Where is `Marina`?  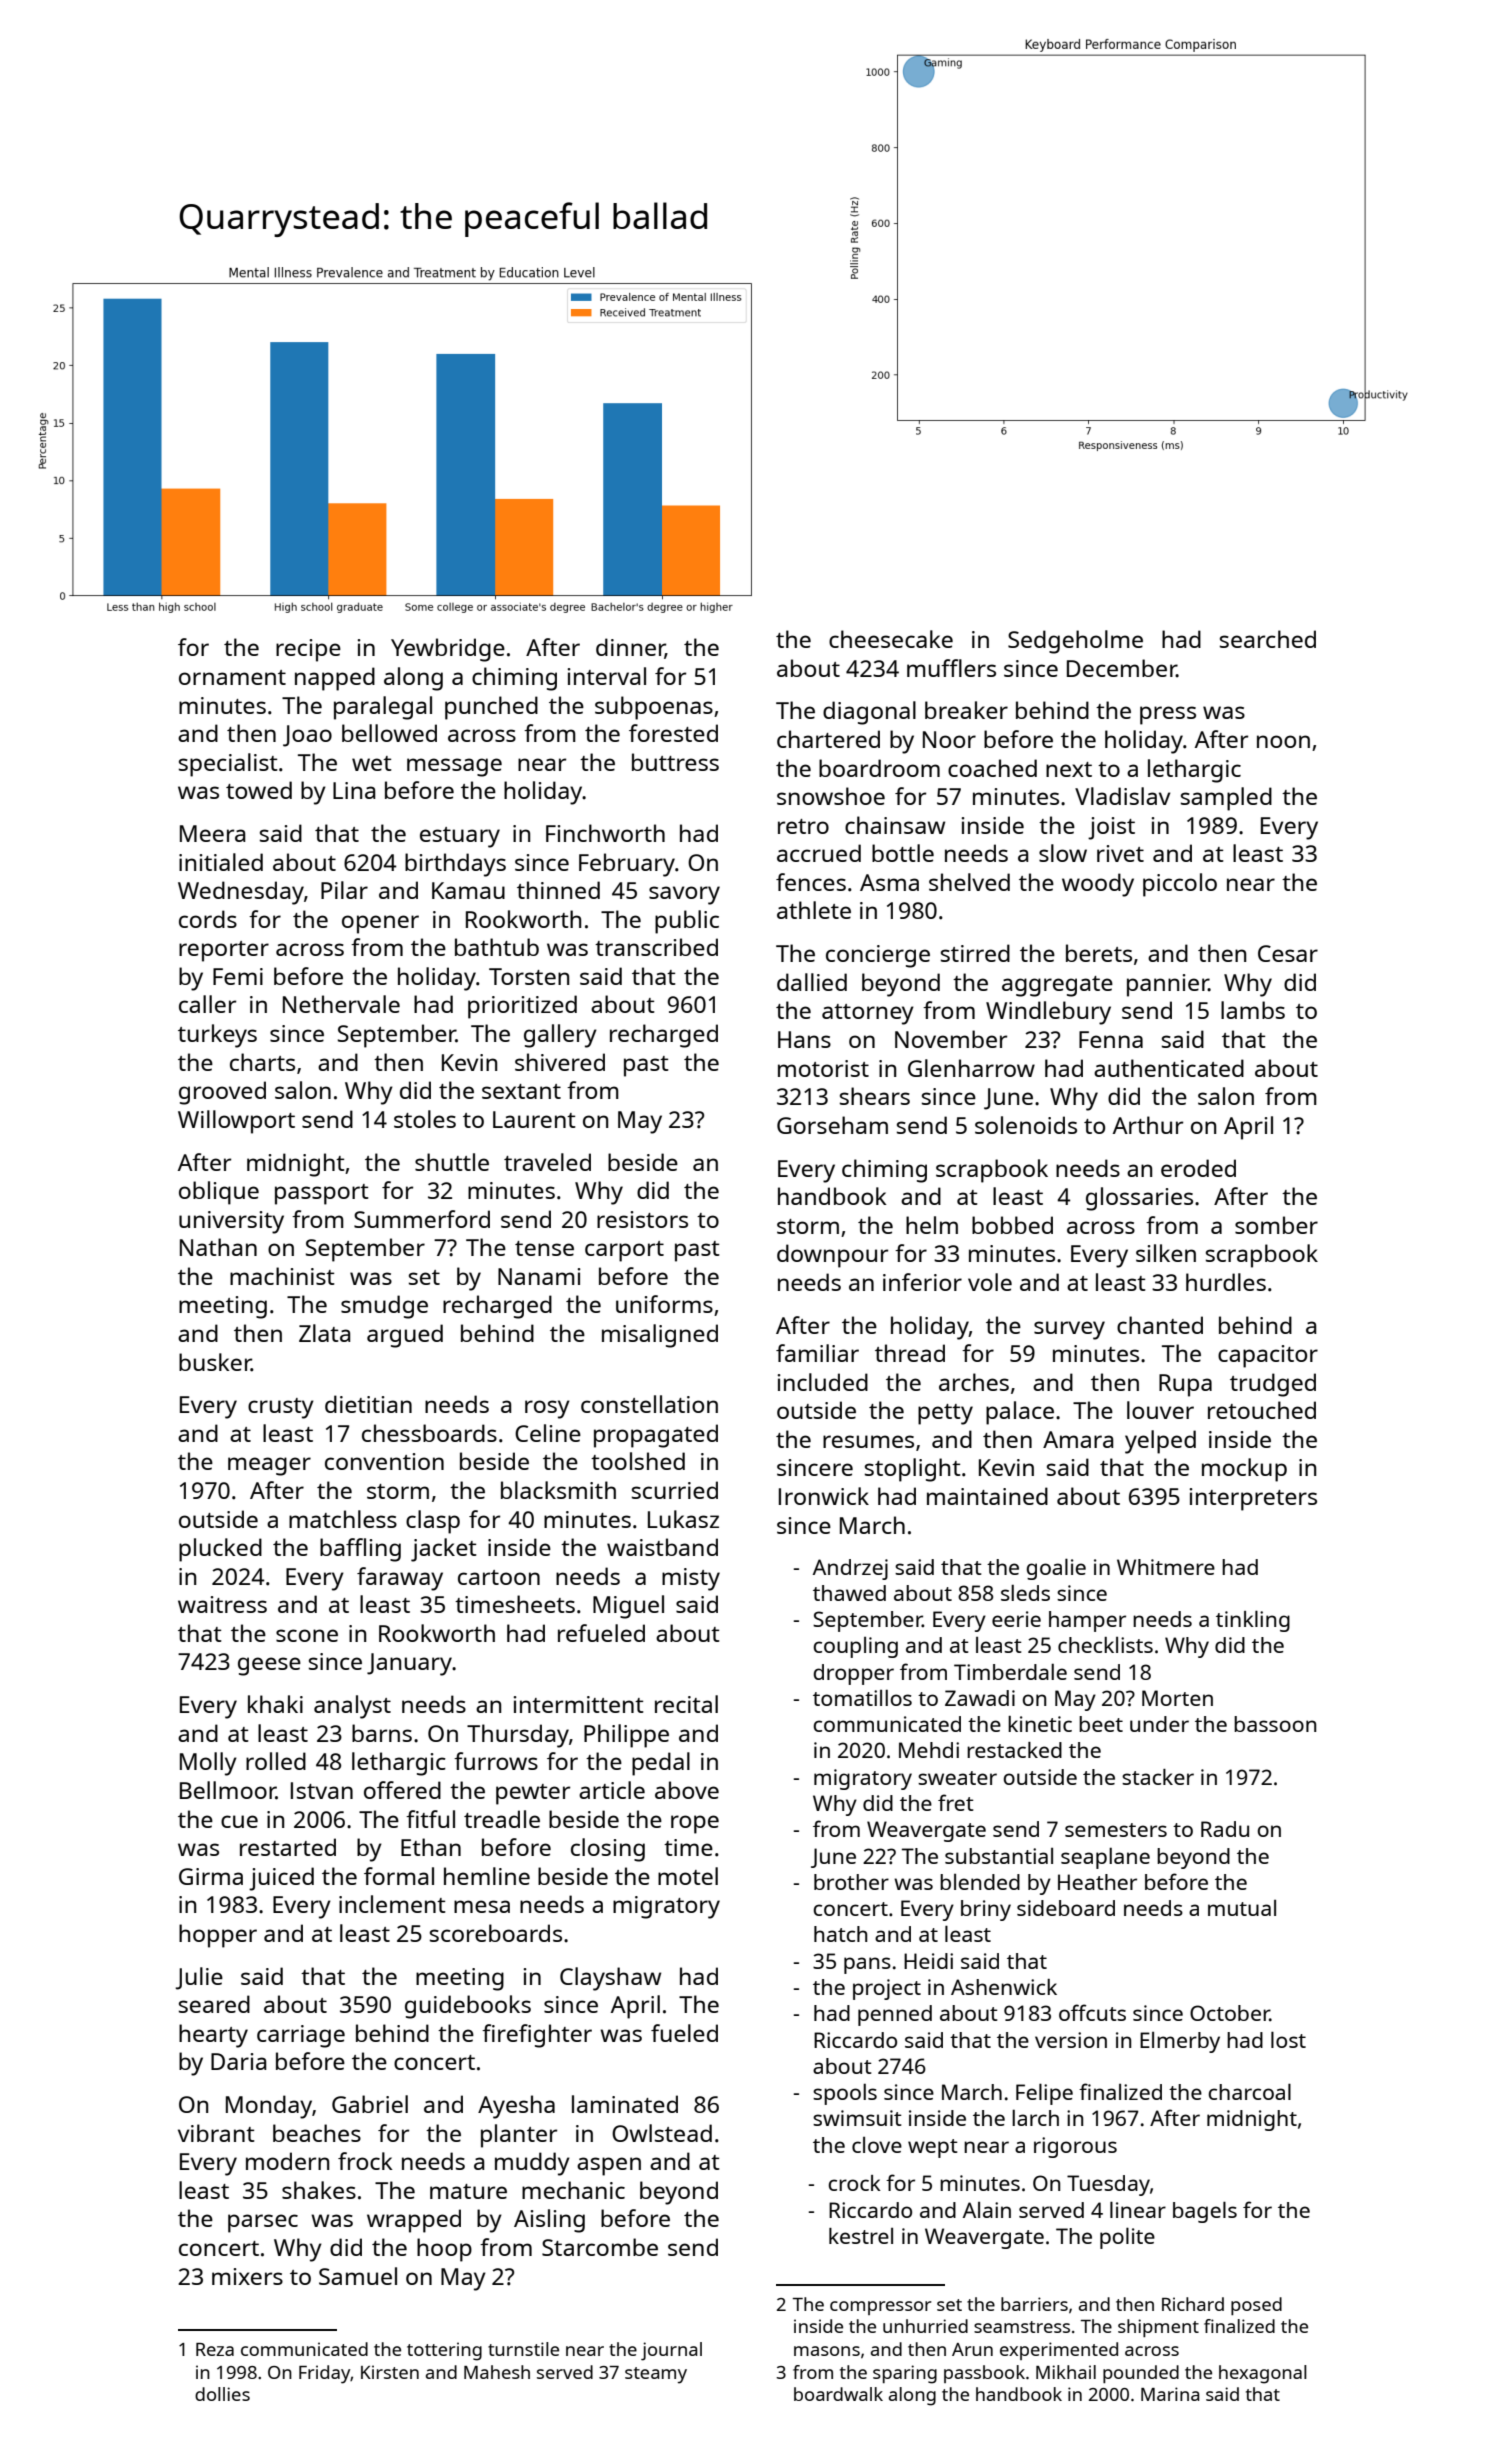
Marina is located at coordinates (1170, 2394).
